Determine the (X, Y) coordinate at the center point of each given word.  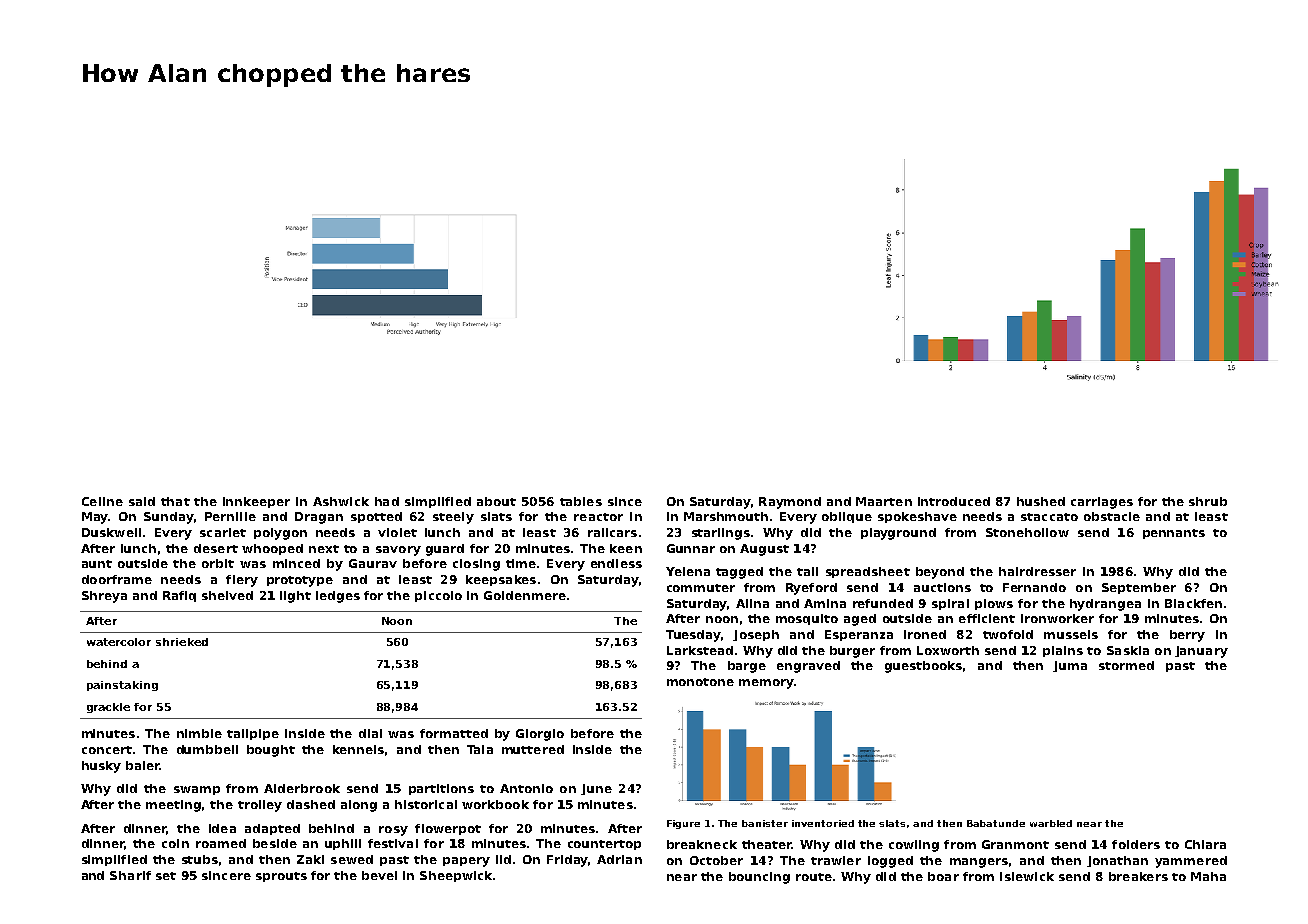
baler (143, 765)
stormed (1126, 665)
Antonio (526, 788)
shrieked (182, 642)
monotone (700, 682)
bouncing (759, 878)
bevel (379, 875)
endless (616, 563)
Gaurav (373, 563)
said (142, 501)
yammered (1191, 862)
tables (581, 501)
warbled (1051, 823)
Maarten (884, 501)
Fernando (1034, 587)
